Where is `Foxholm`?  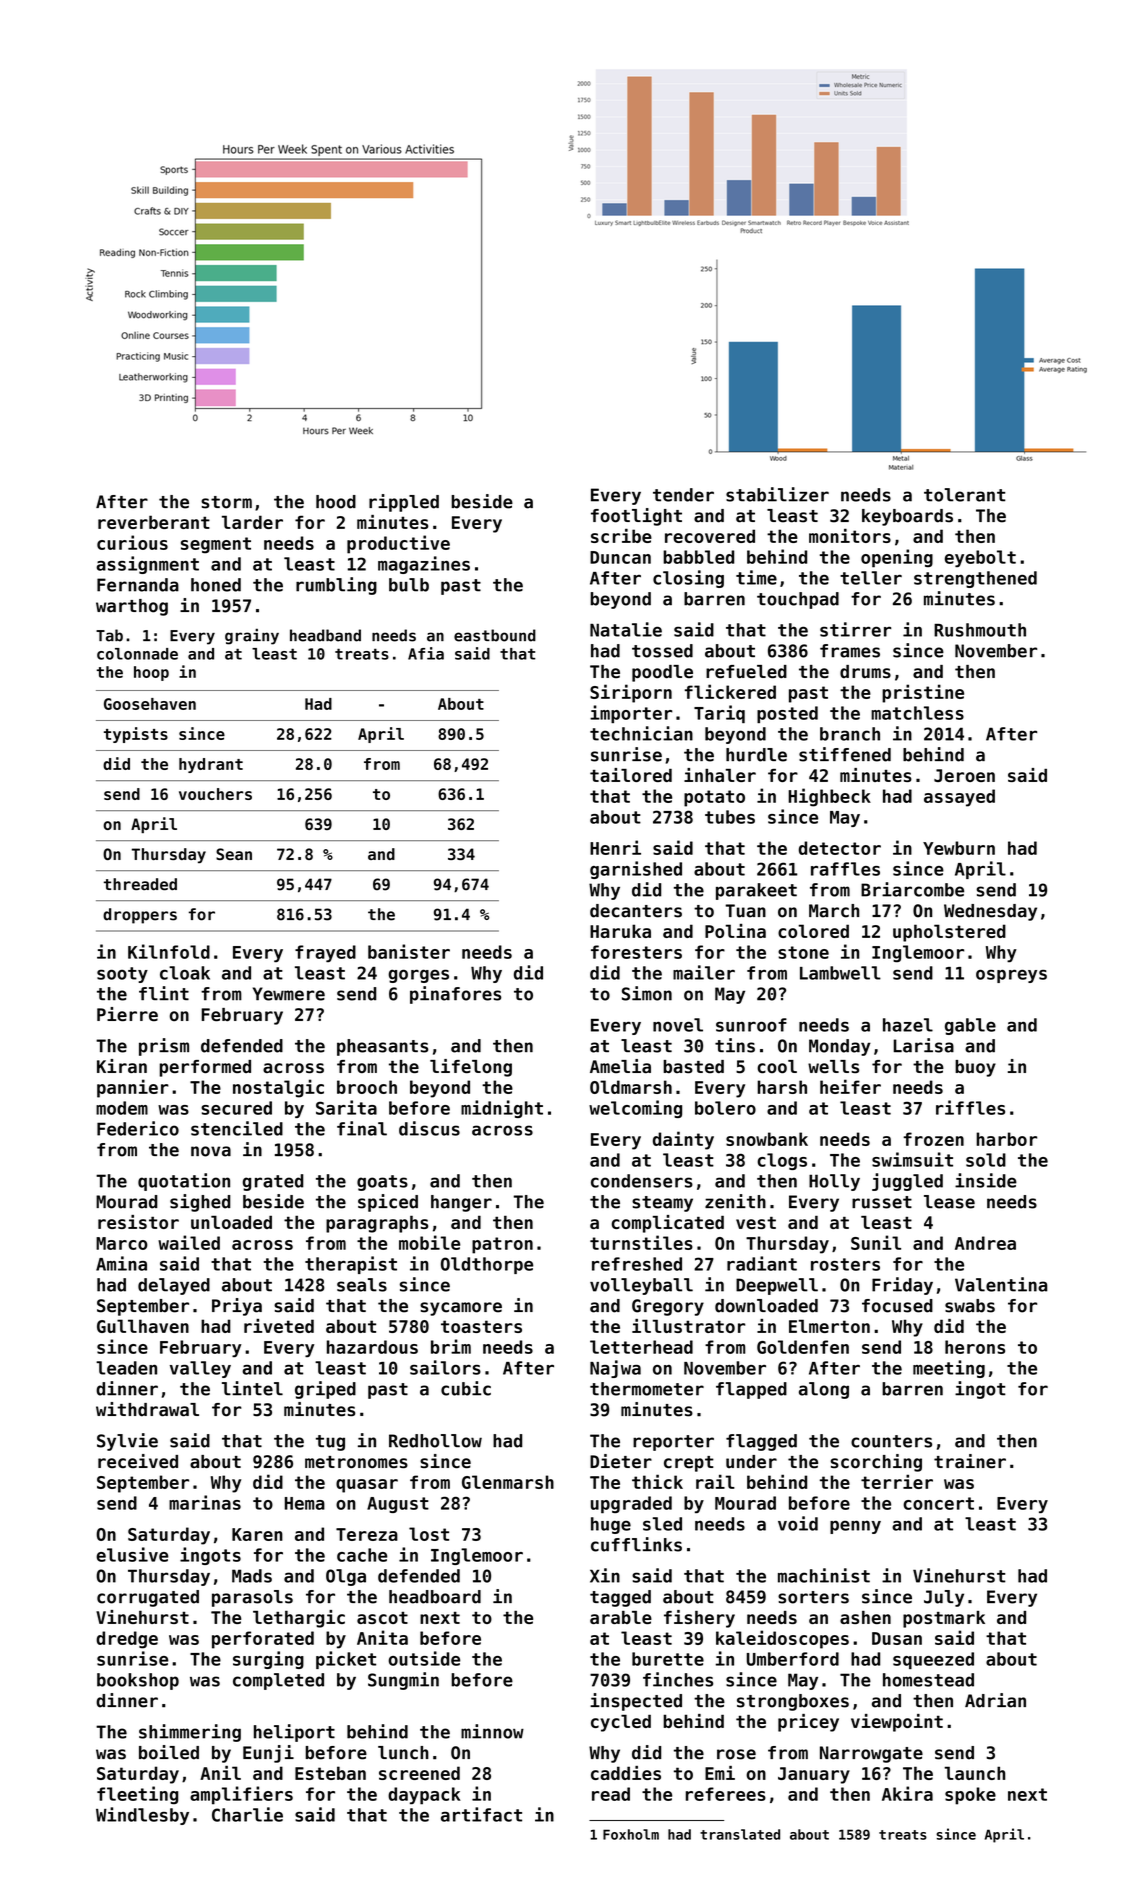
Foxholm is located at coordinates (631, 1834).
